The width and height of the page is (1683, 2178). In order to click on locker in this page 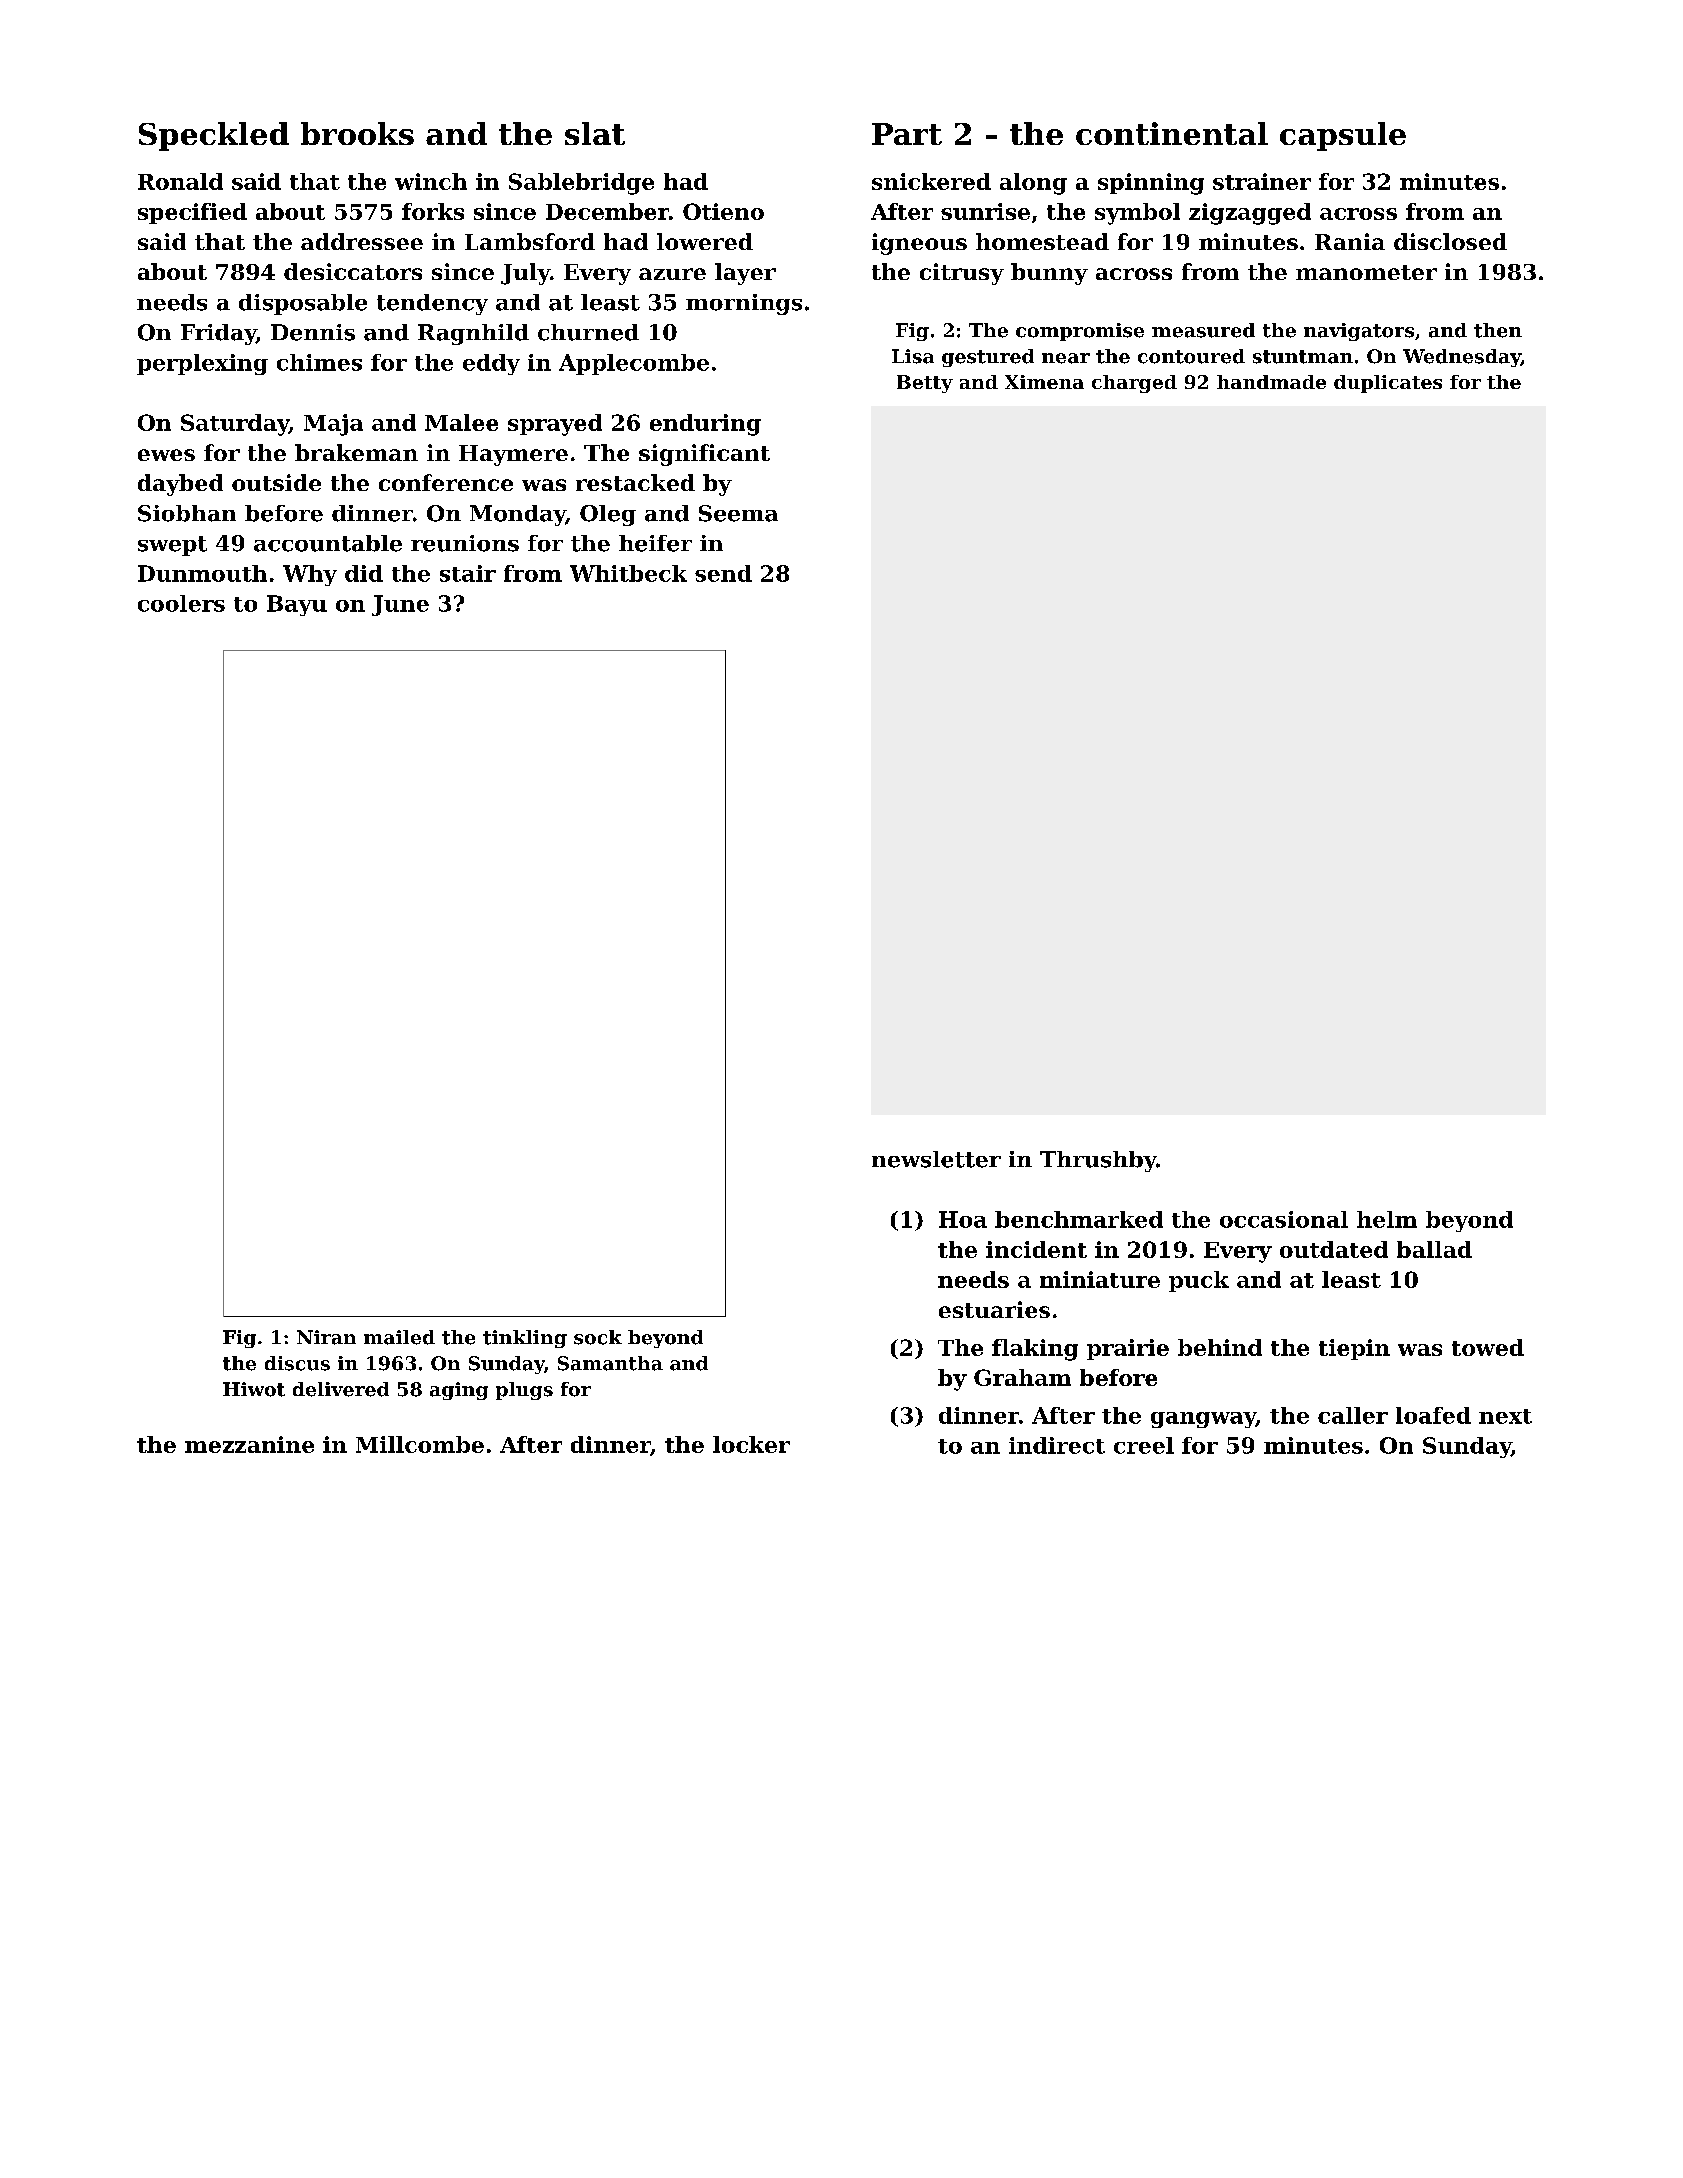, I will do `click(751, 1444)`.
